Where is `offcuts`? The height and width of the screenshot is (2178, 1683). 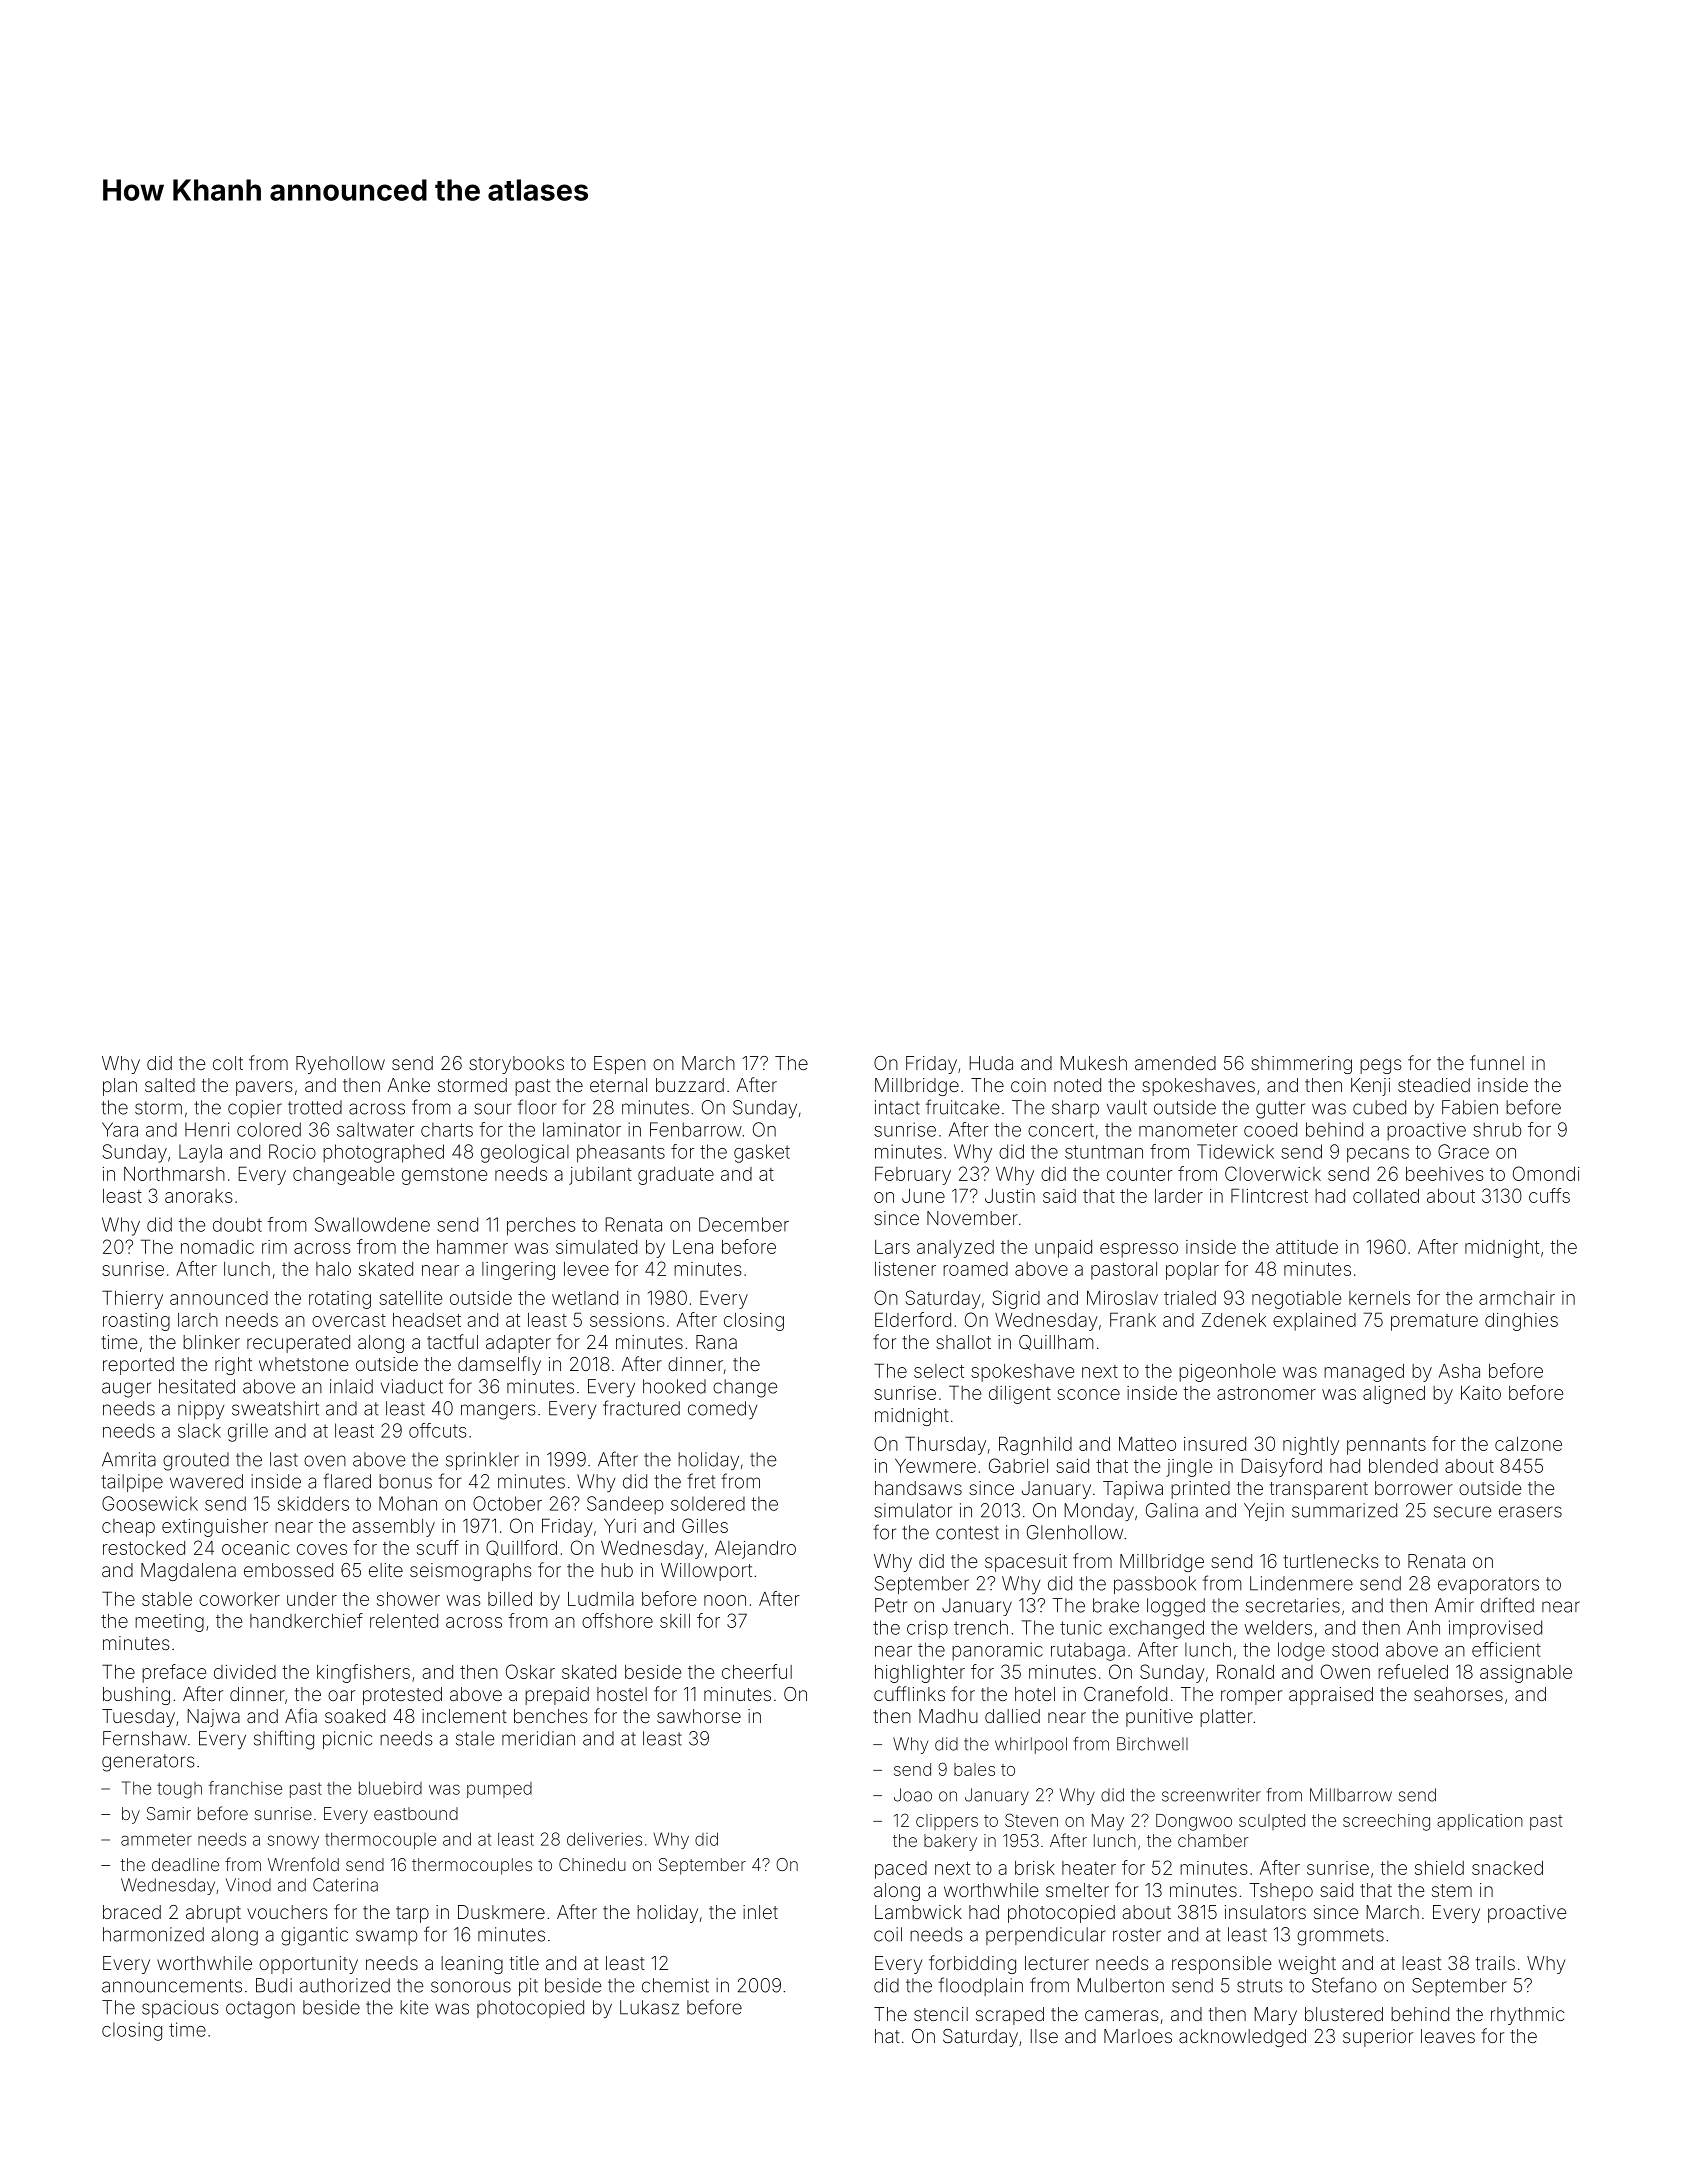 offcuts is located at coordinates (438, 1430).
